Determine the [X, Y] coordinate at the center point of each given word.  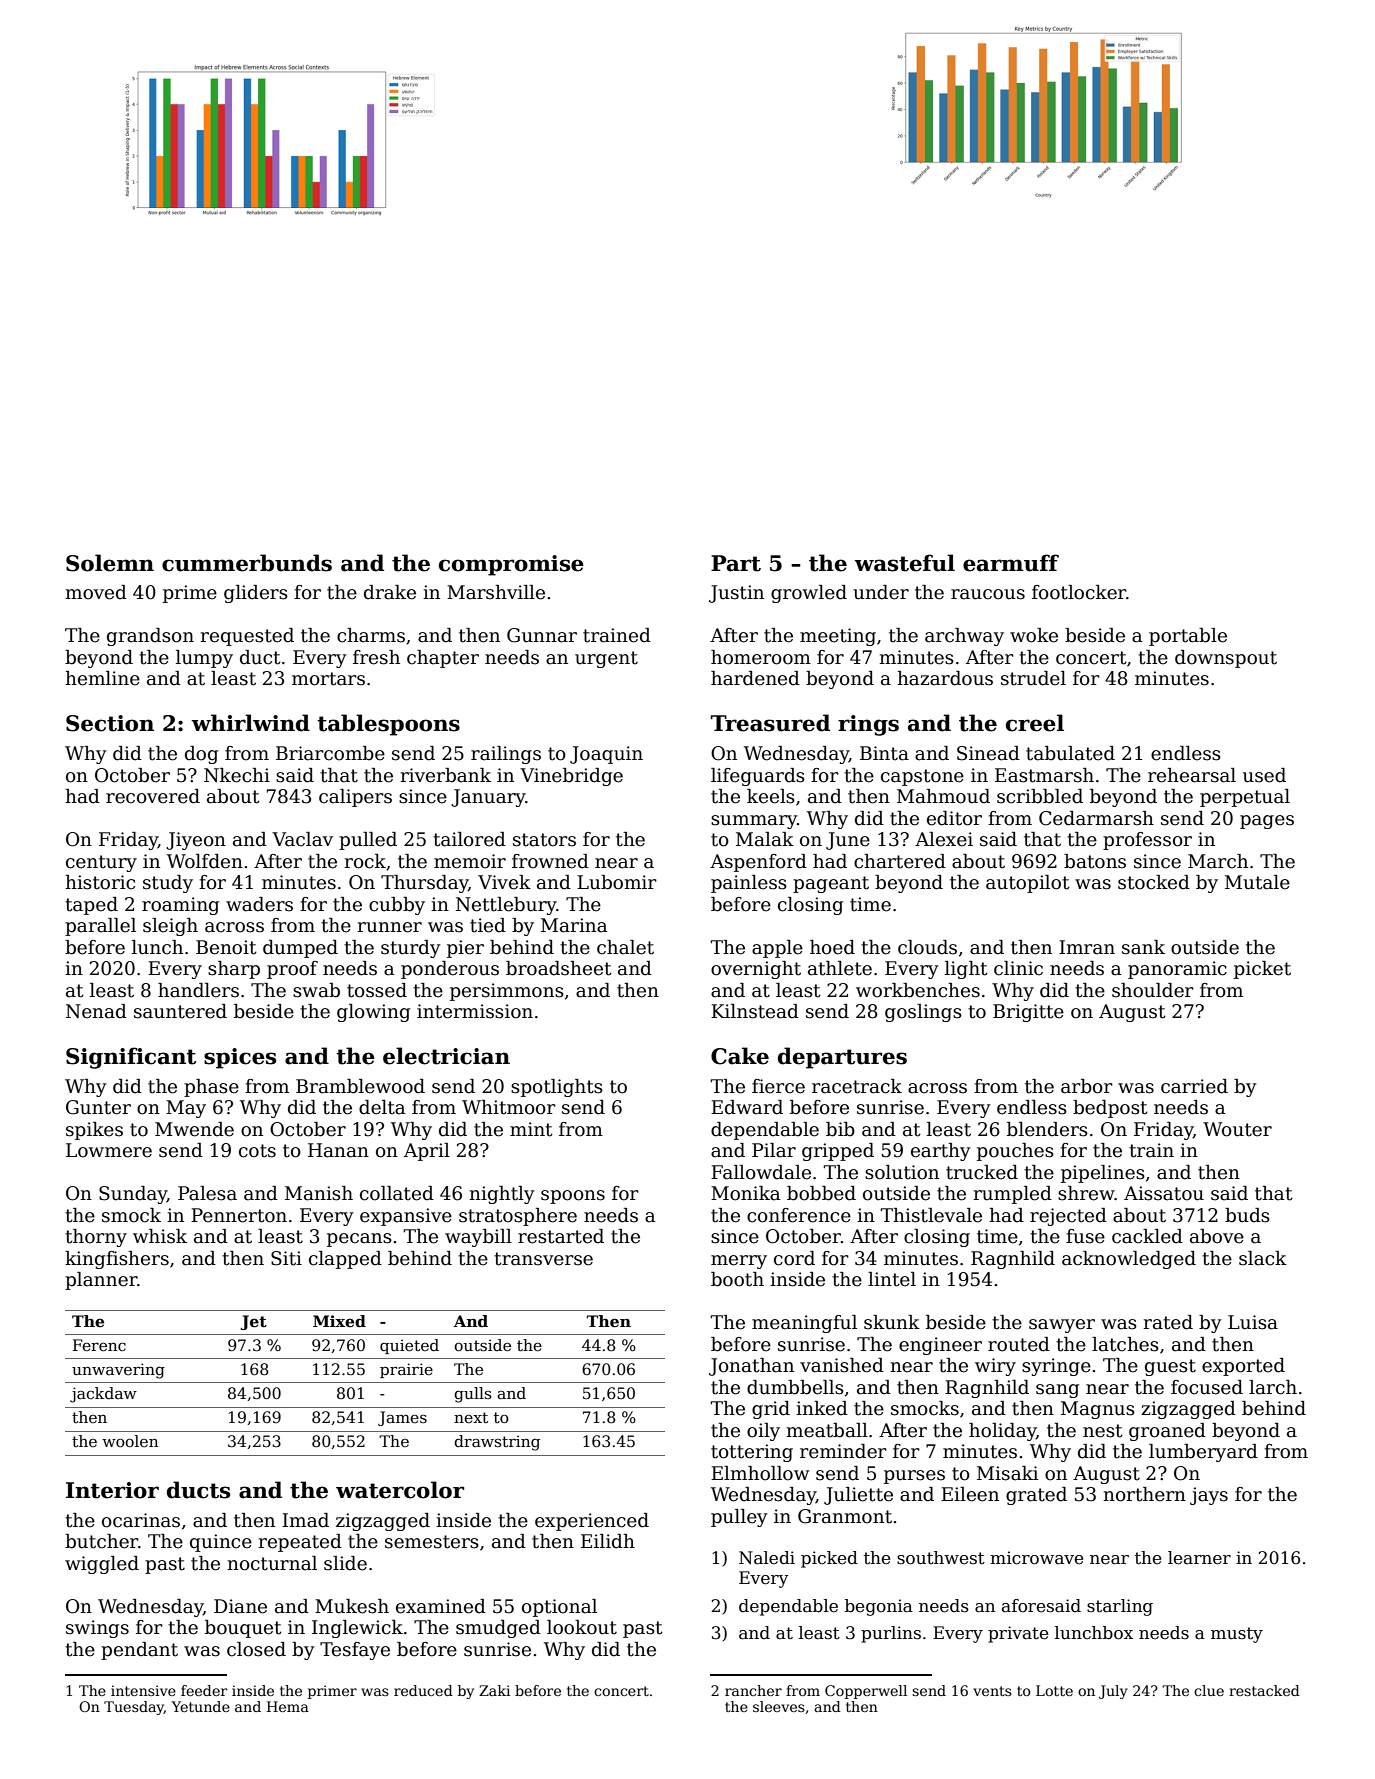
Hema [288, 1706]
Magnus [1098, 1410]
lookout [582, 1627]
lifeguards [758, 777]
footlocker [1079, 592]
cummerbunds [247, 563]
